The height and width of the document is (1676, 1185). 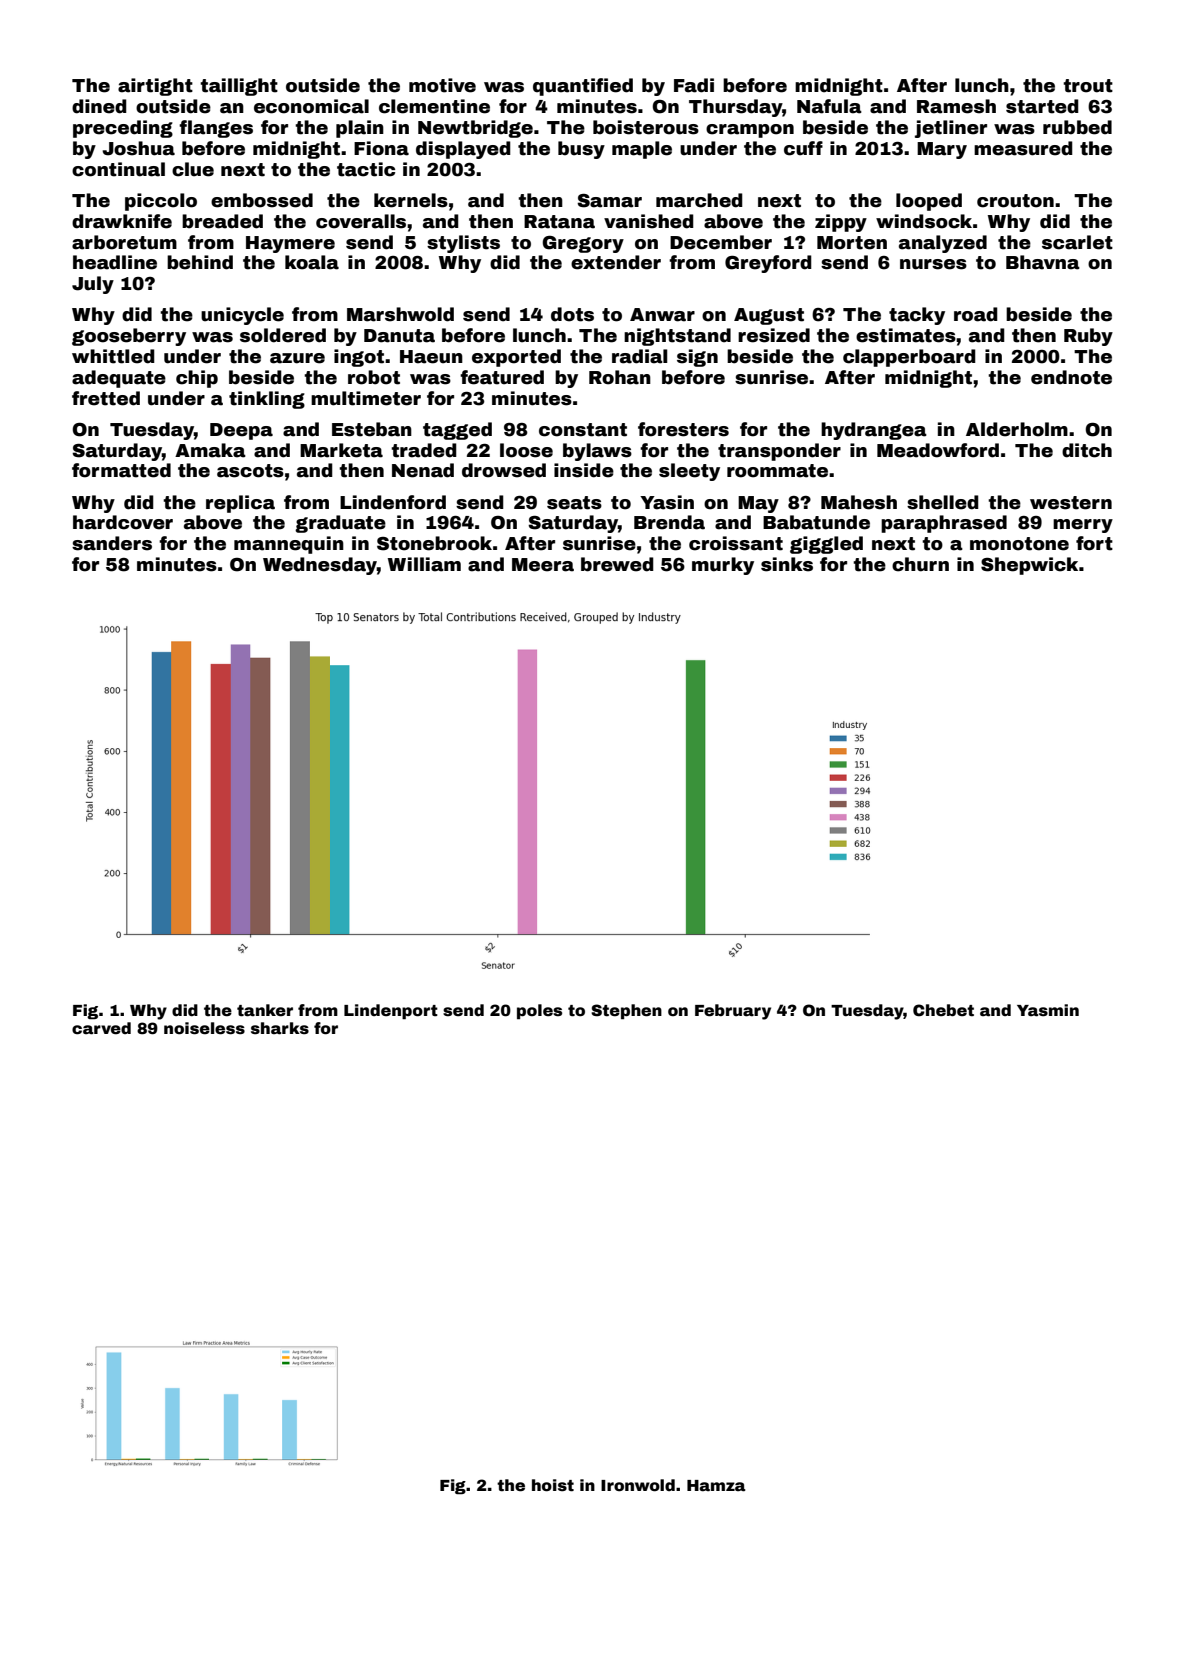 I want to click on tanker, so click(x=265, y=1010).
